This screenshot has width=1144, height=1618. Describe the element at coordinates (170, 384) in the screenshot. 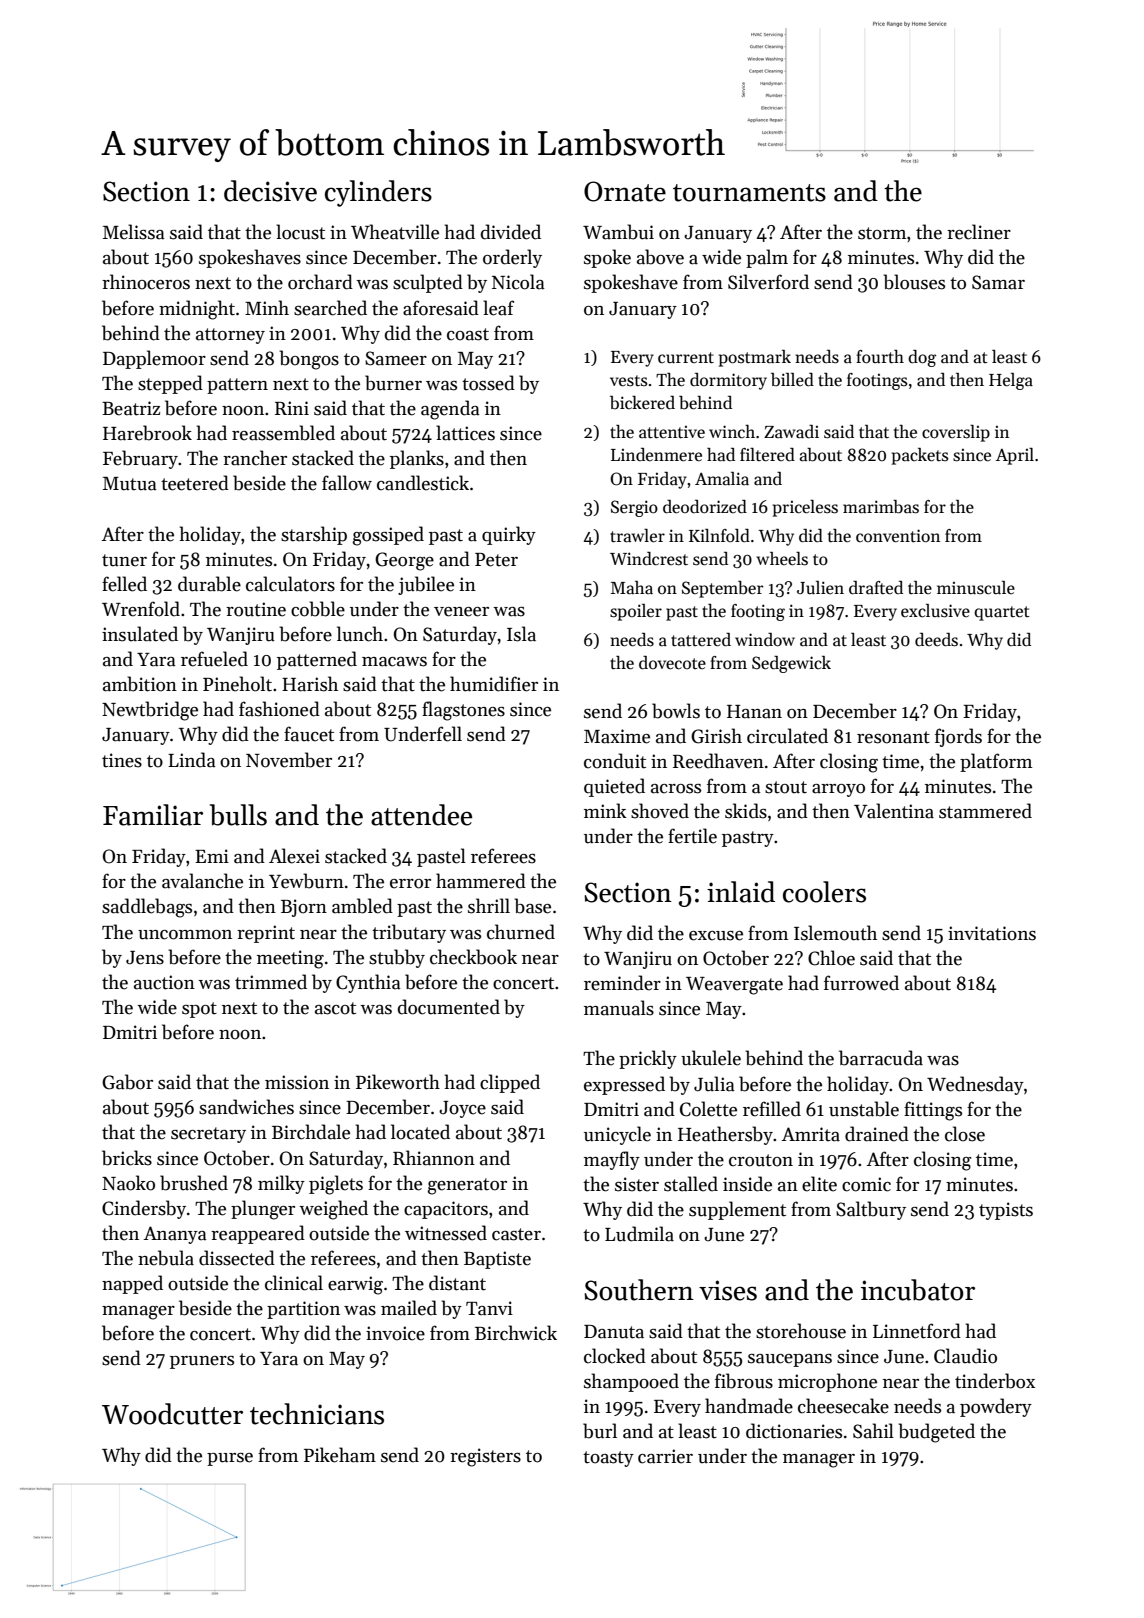

I see `stepped` at that location.
